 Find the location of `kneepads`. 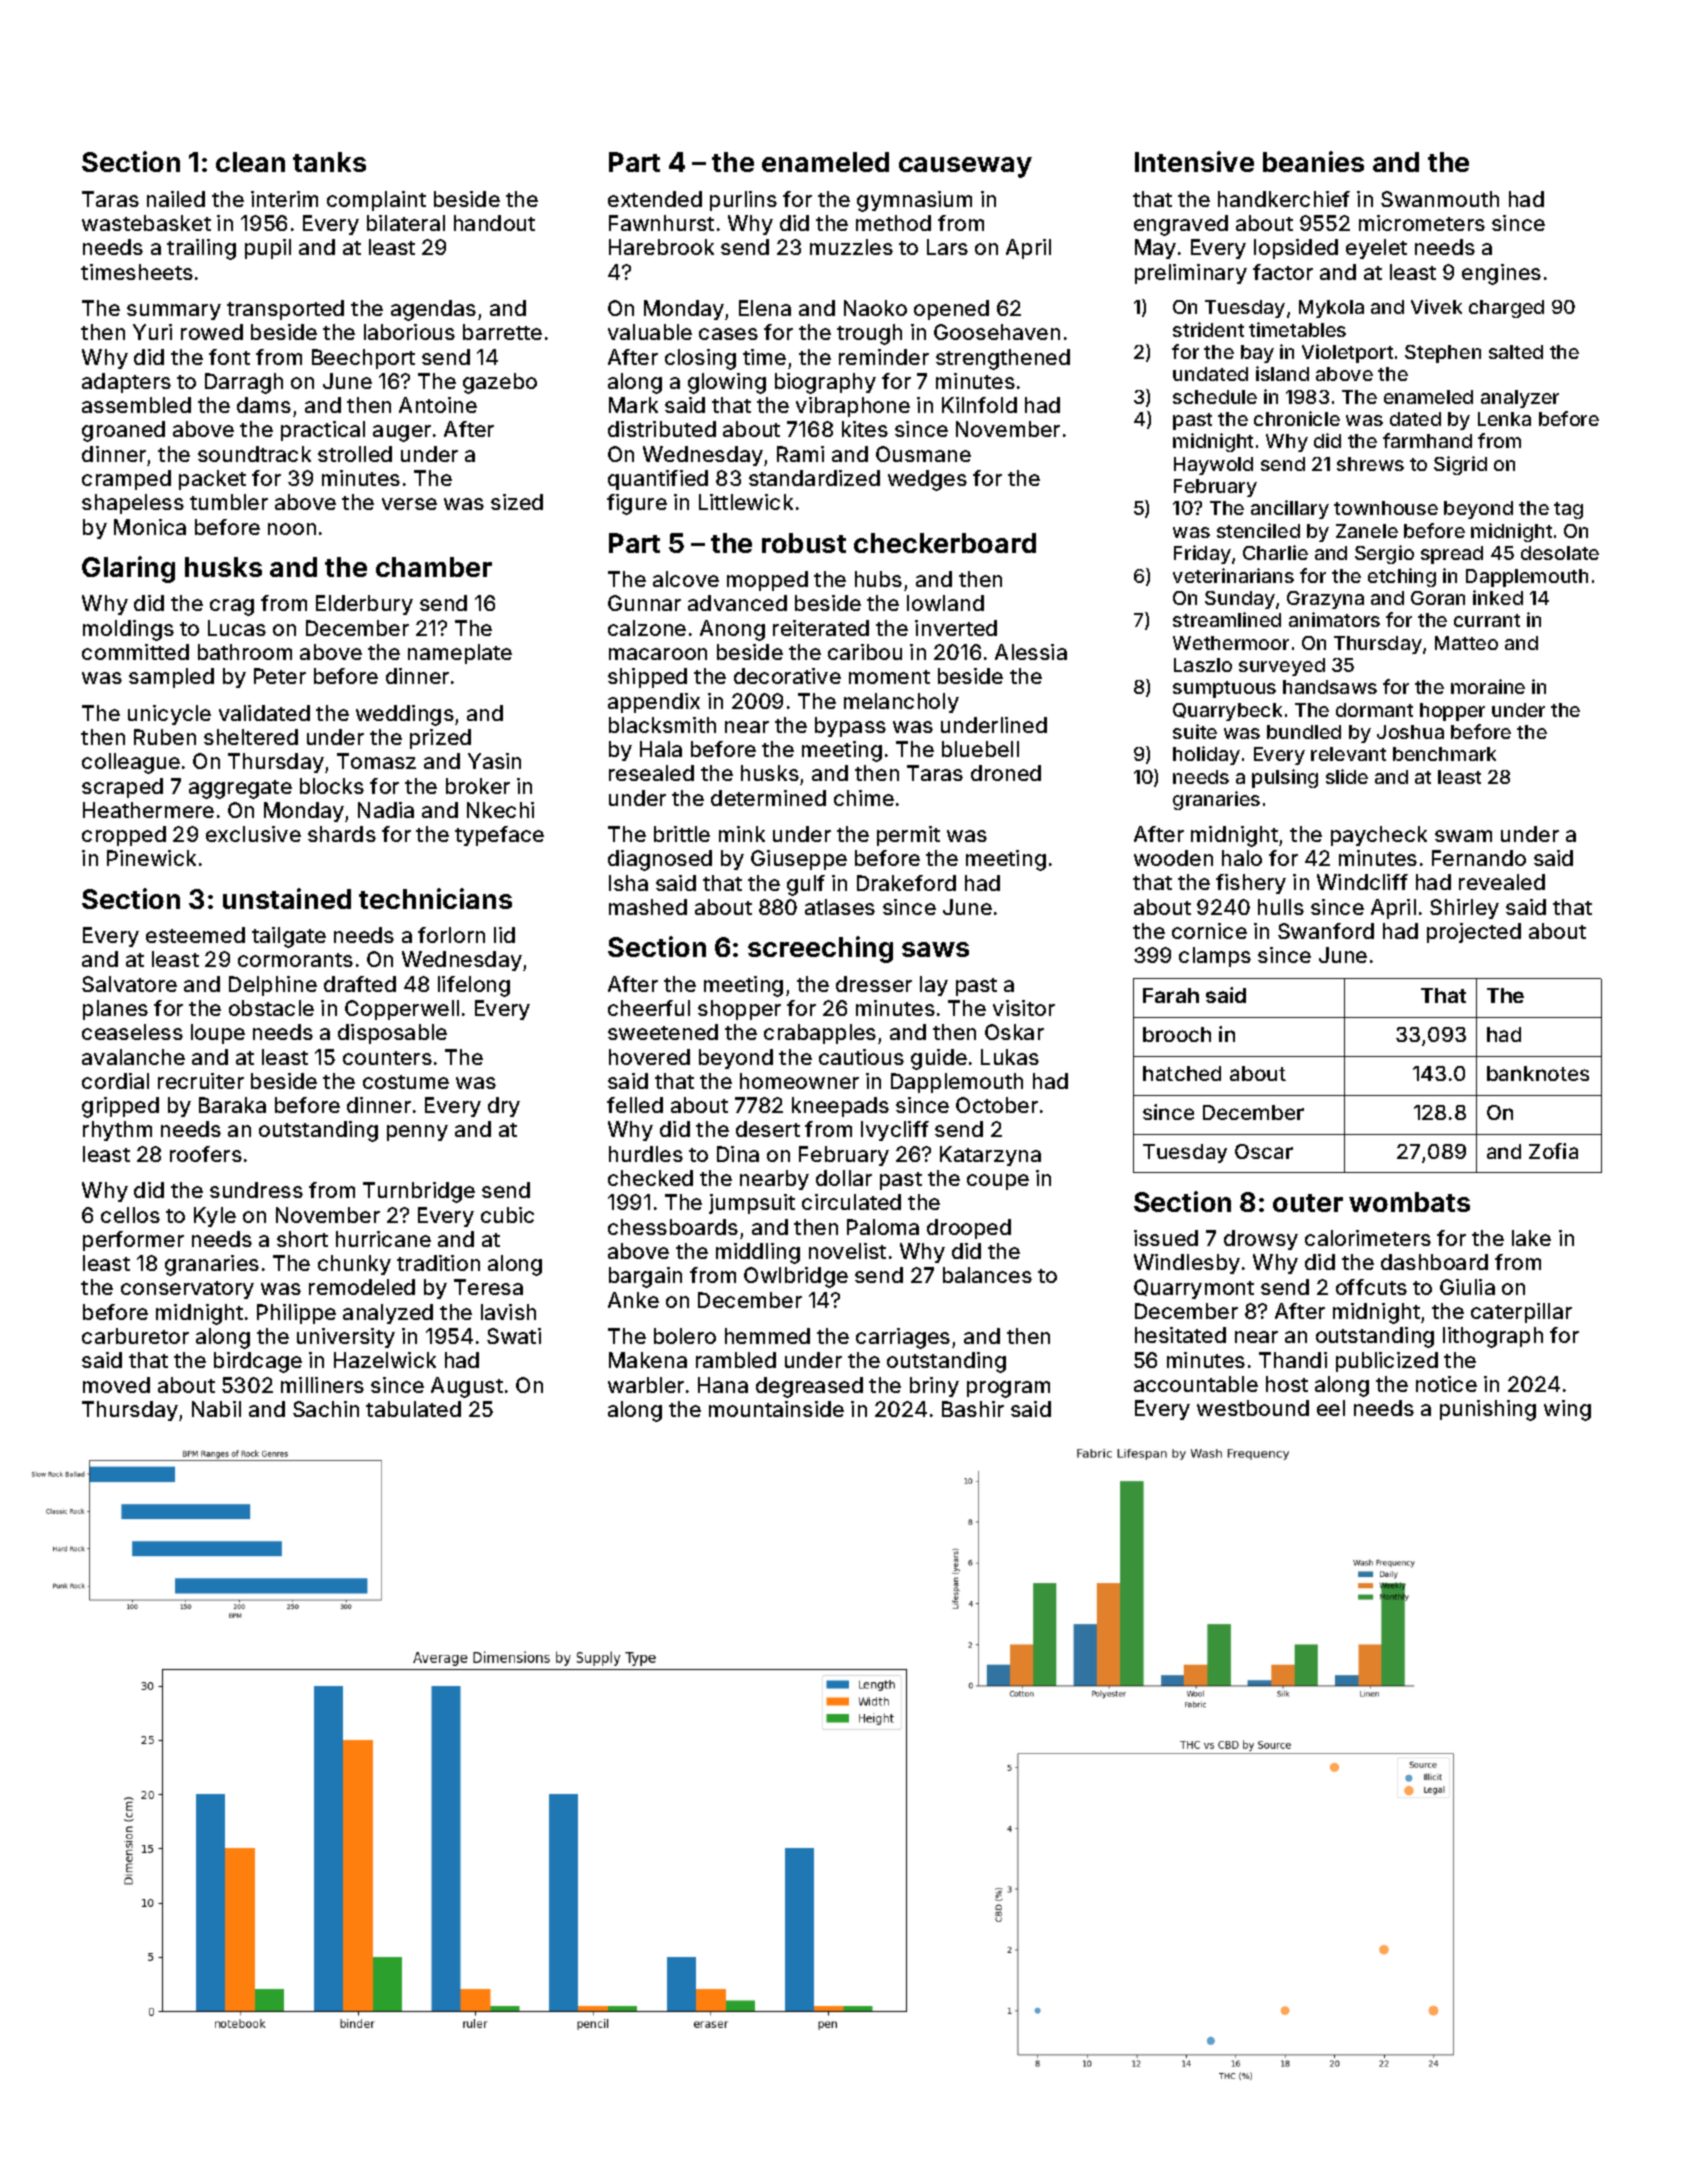

kneepads is located at coordinates (840, 1107).
